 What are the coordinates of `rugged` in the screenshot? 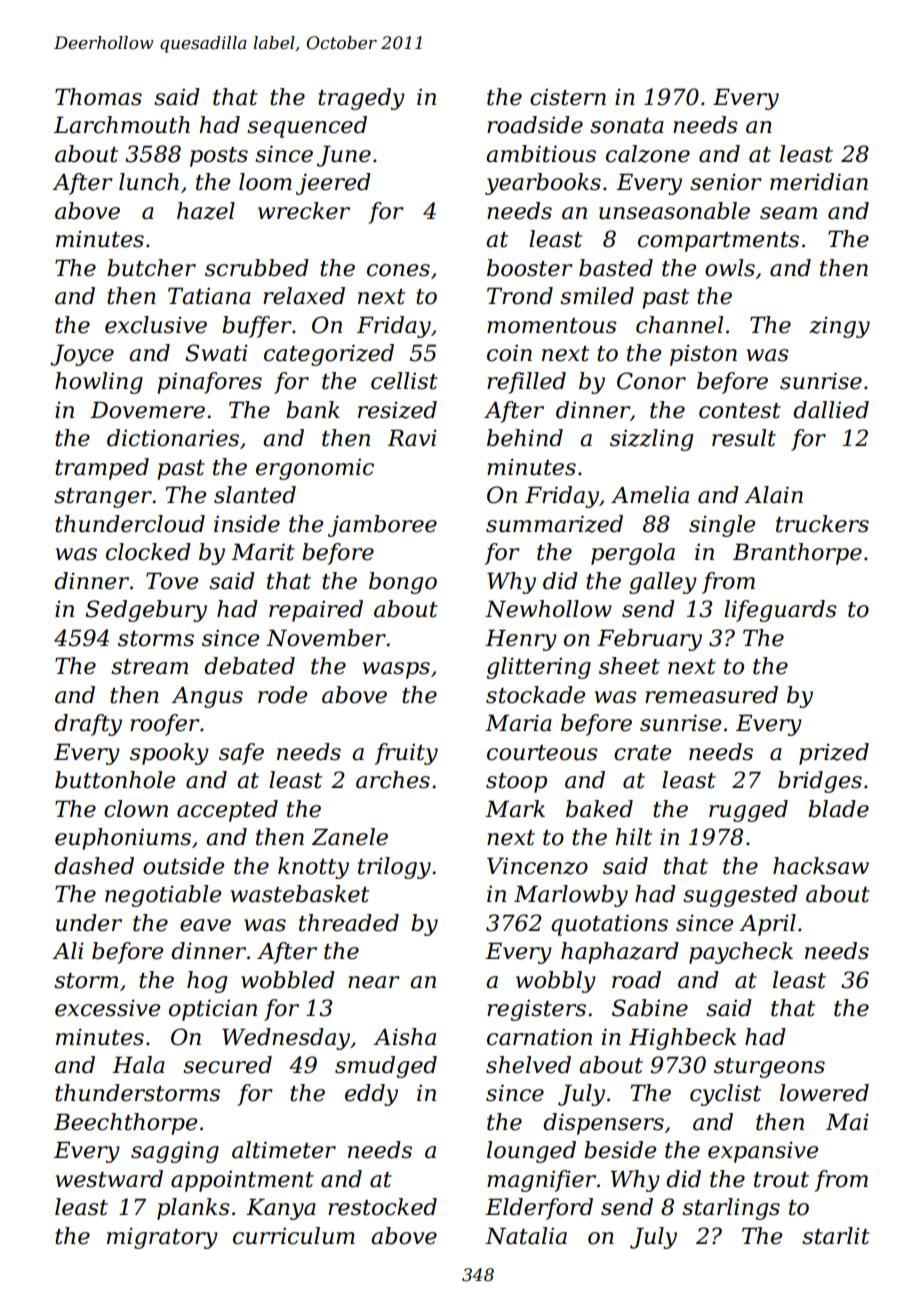 It's located at (748, 811).
